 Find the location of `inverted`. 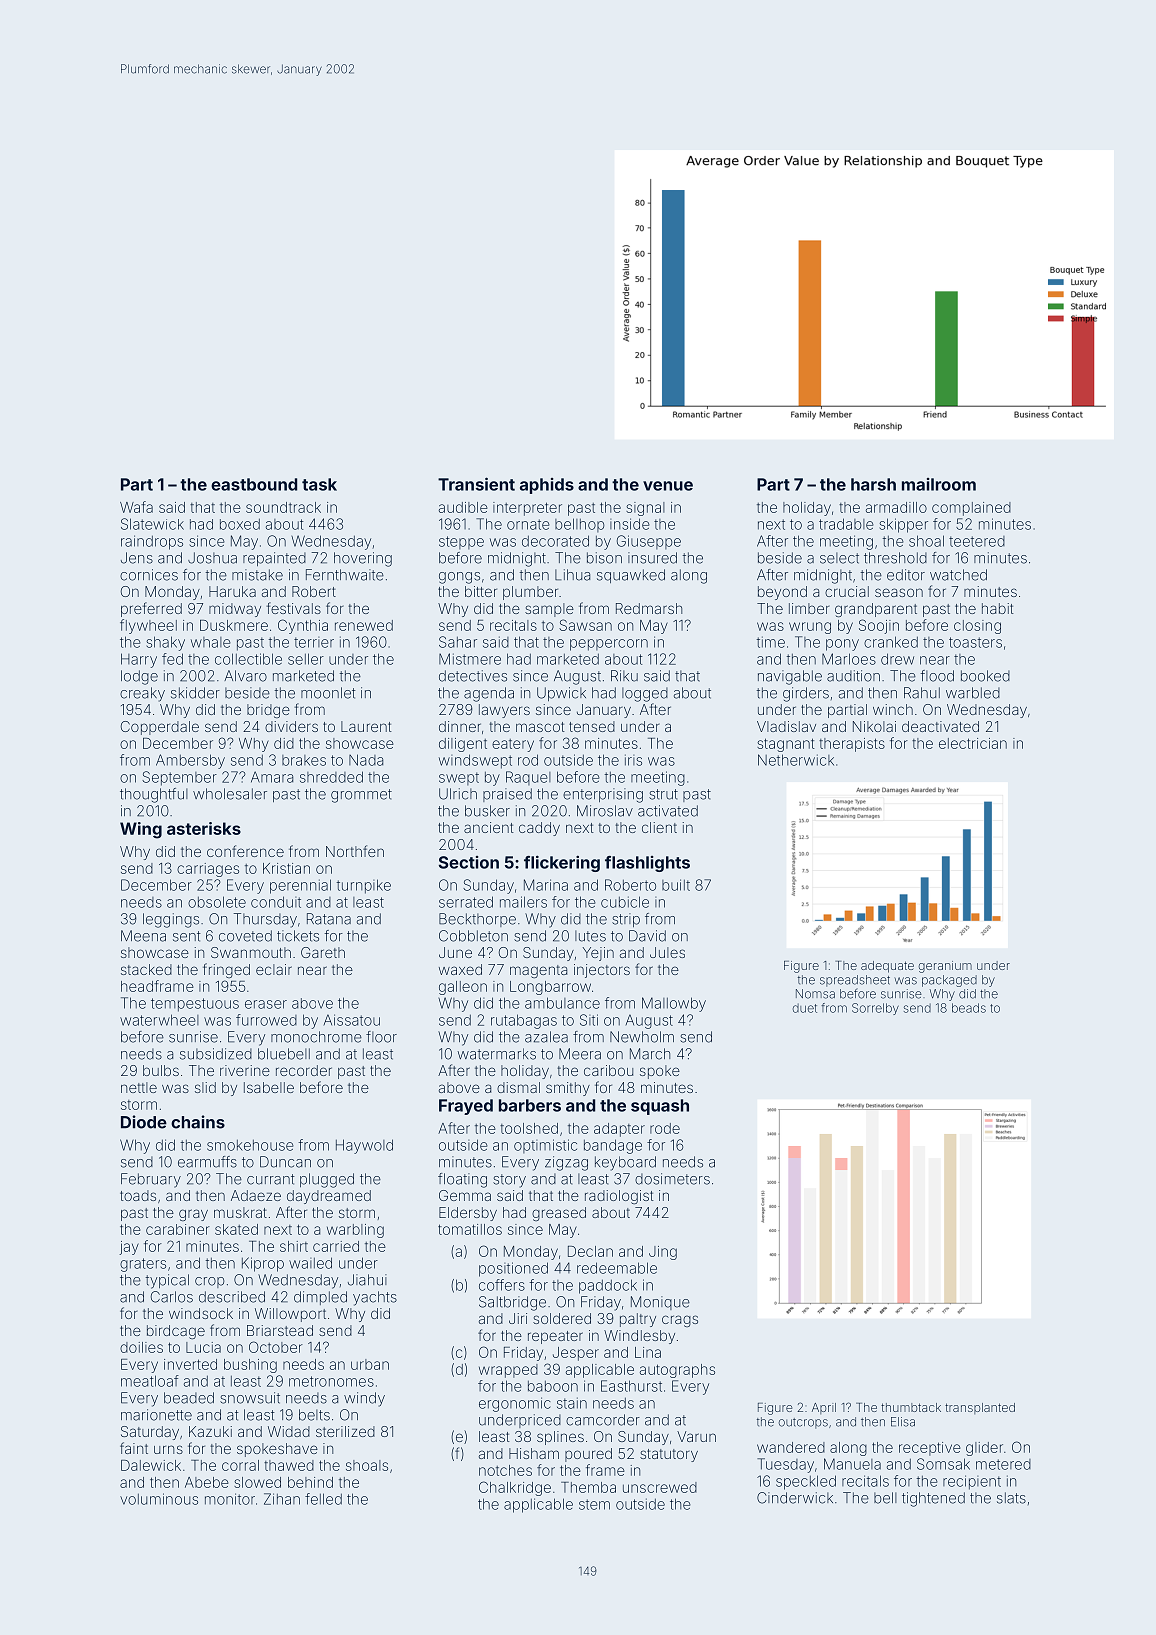

inverted is located at coordinates (190, 1364).
